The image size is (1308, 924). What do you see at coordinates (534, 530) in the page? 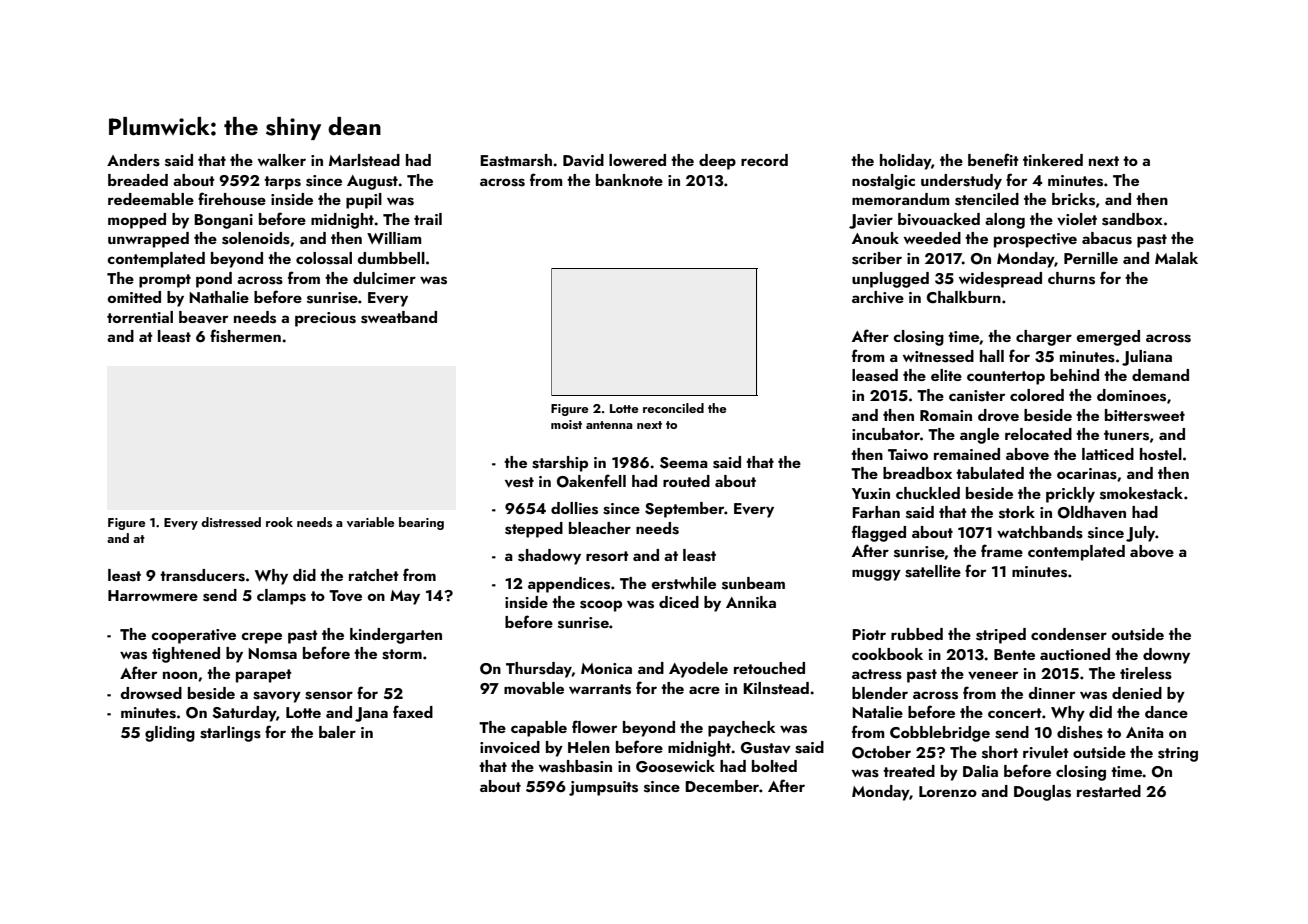
I see `stepped` at bounding box center [534, 530].
